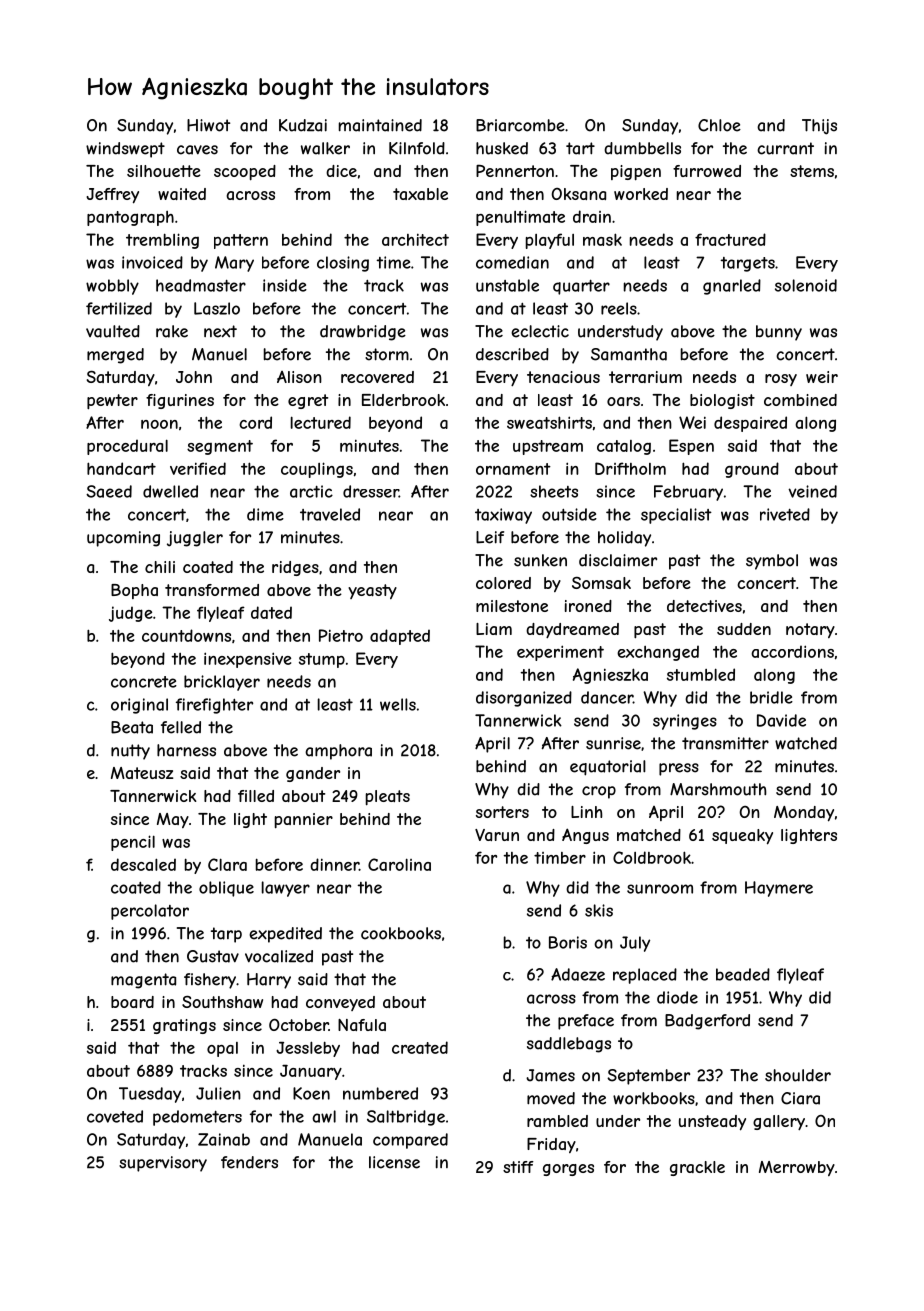 This screenshot has height=1311, width=924. What do you see at coordinates (624, 539) in the screenshot?
I see `holiday` at bounding box center [624, 539].
